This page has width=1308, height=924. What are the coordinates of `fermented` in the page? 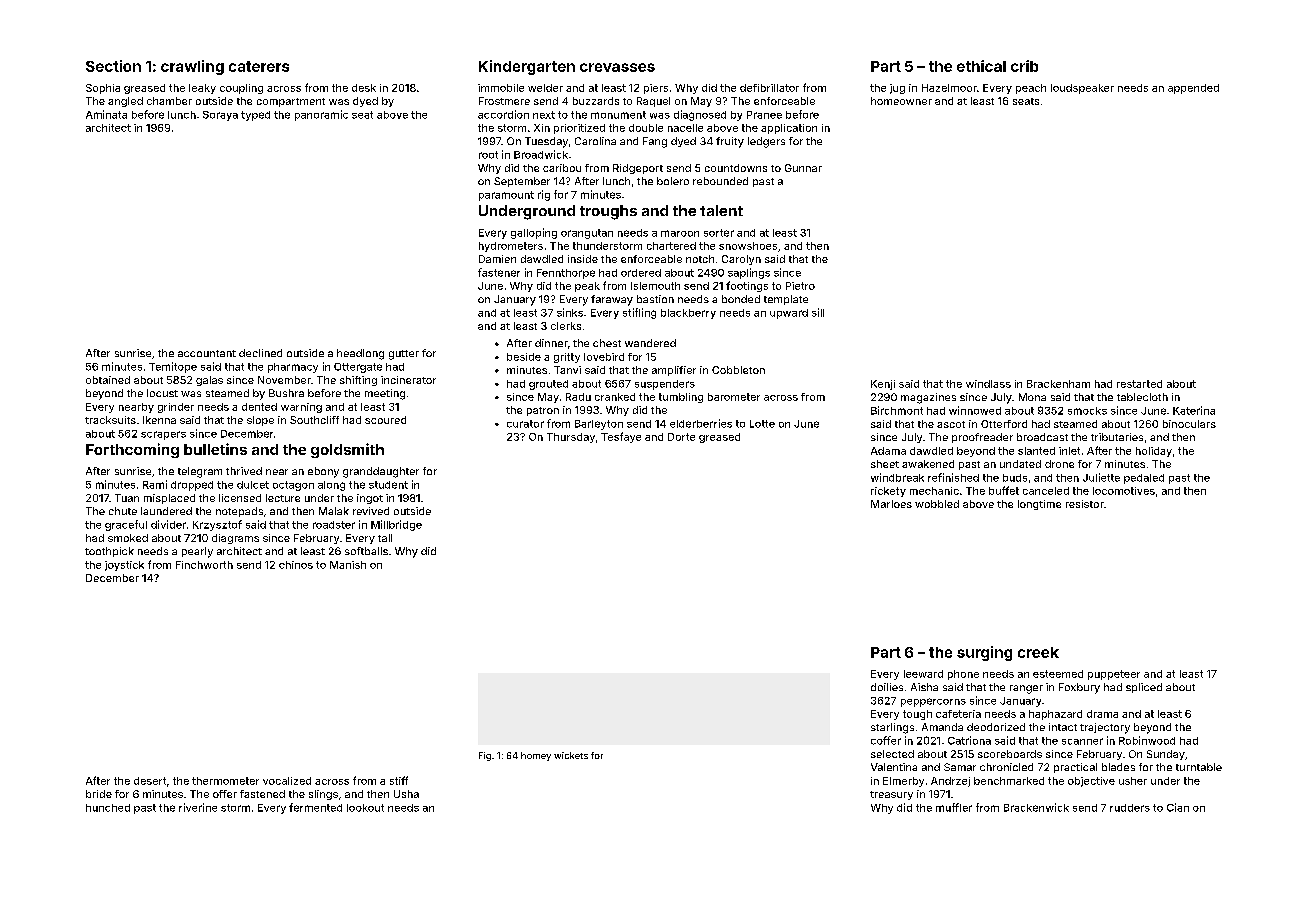 It's located at (315, 807).
